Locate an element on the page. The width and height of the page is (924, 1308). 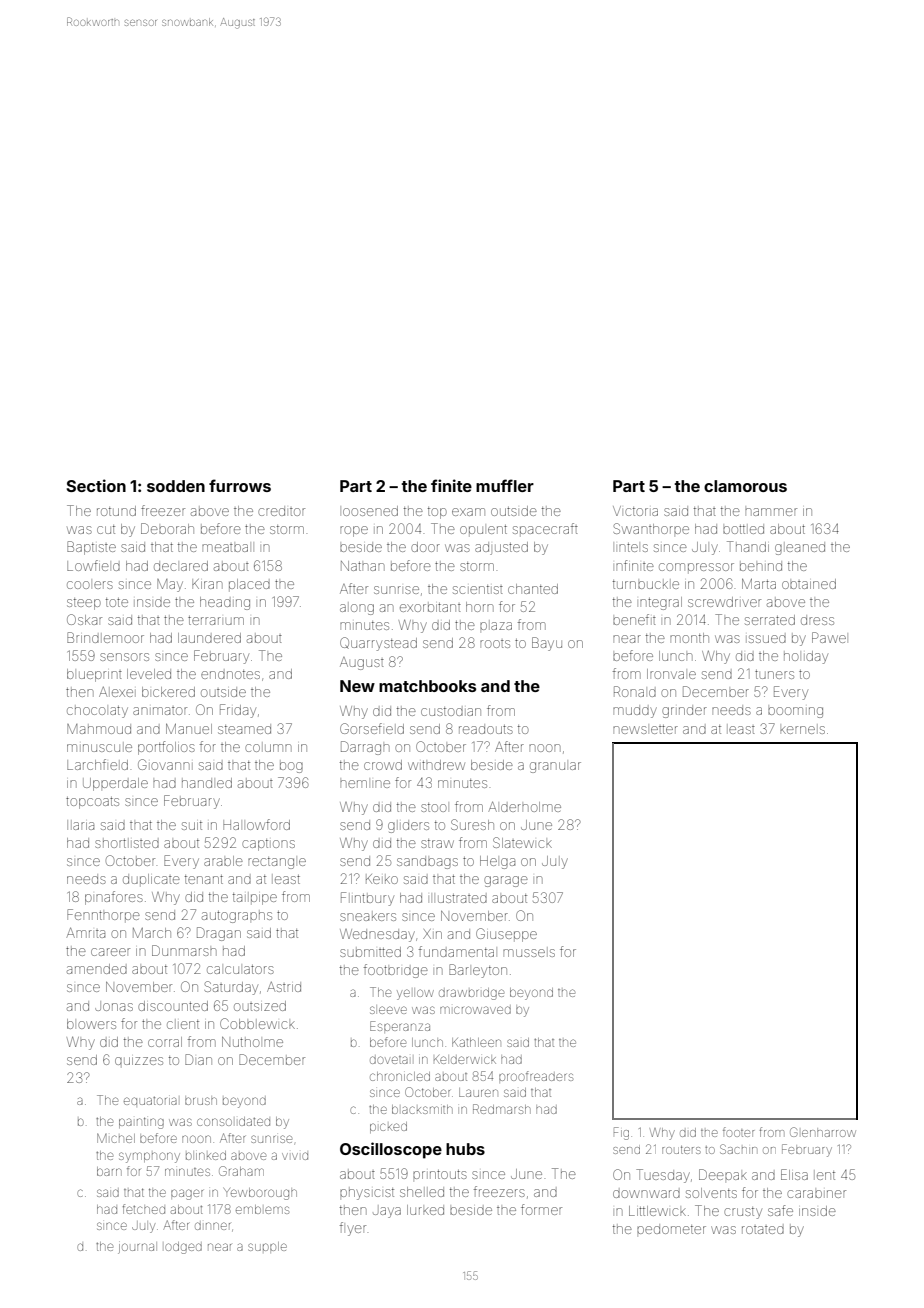
Hallowford is located at coordinates (256, 824).
